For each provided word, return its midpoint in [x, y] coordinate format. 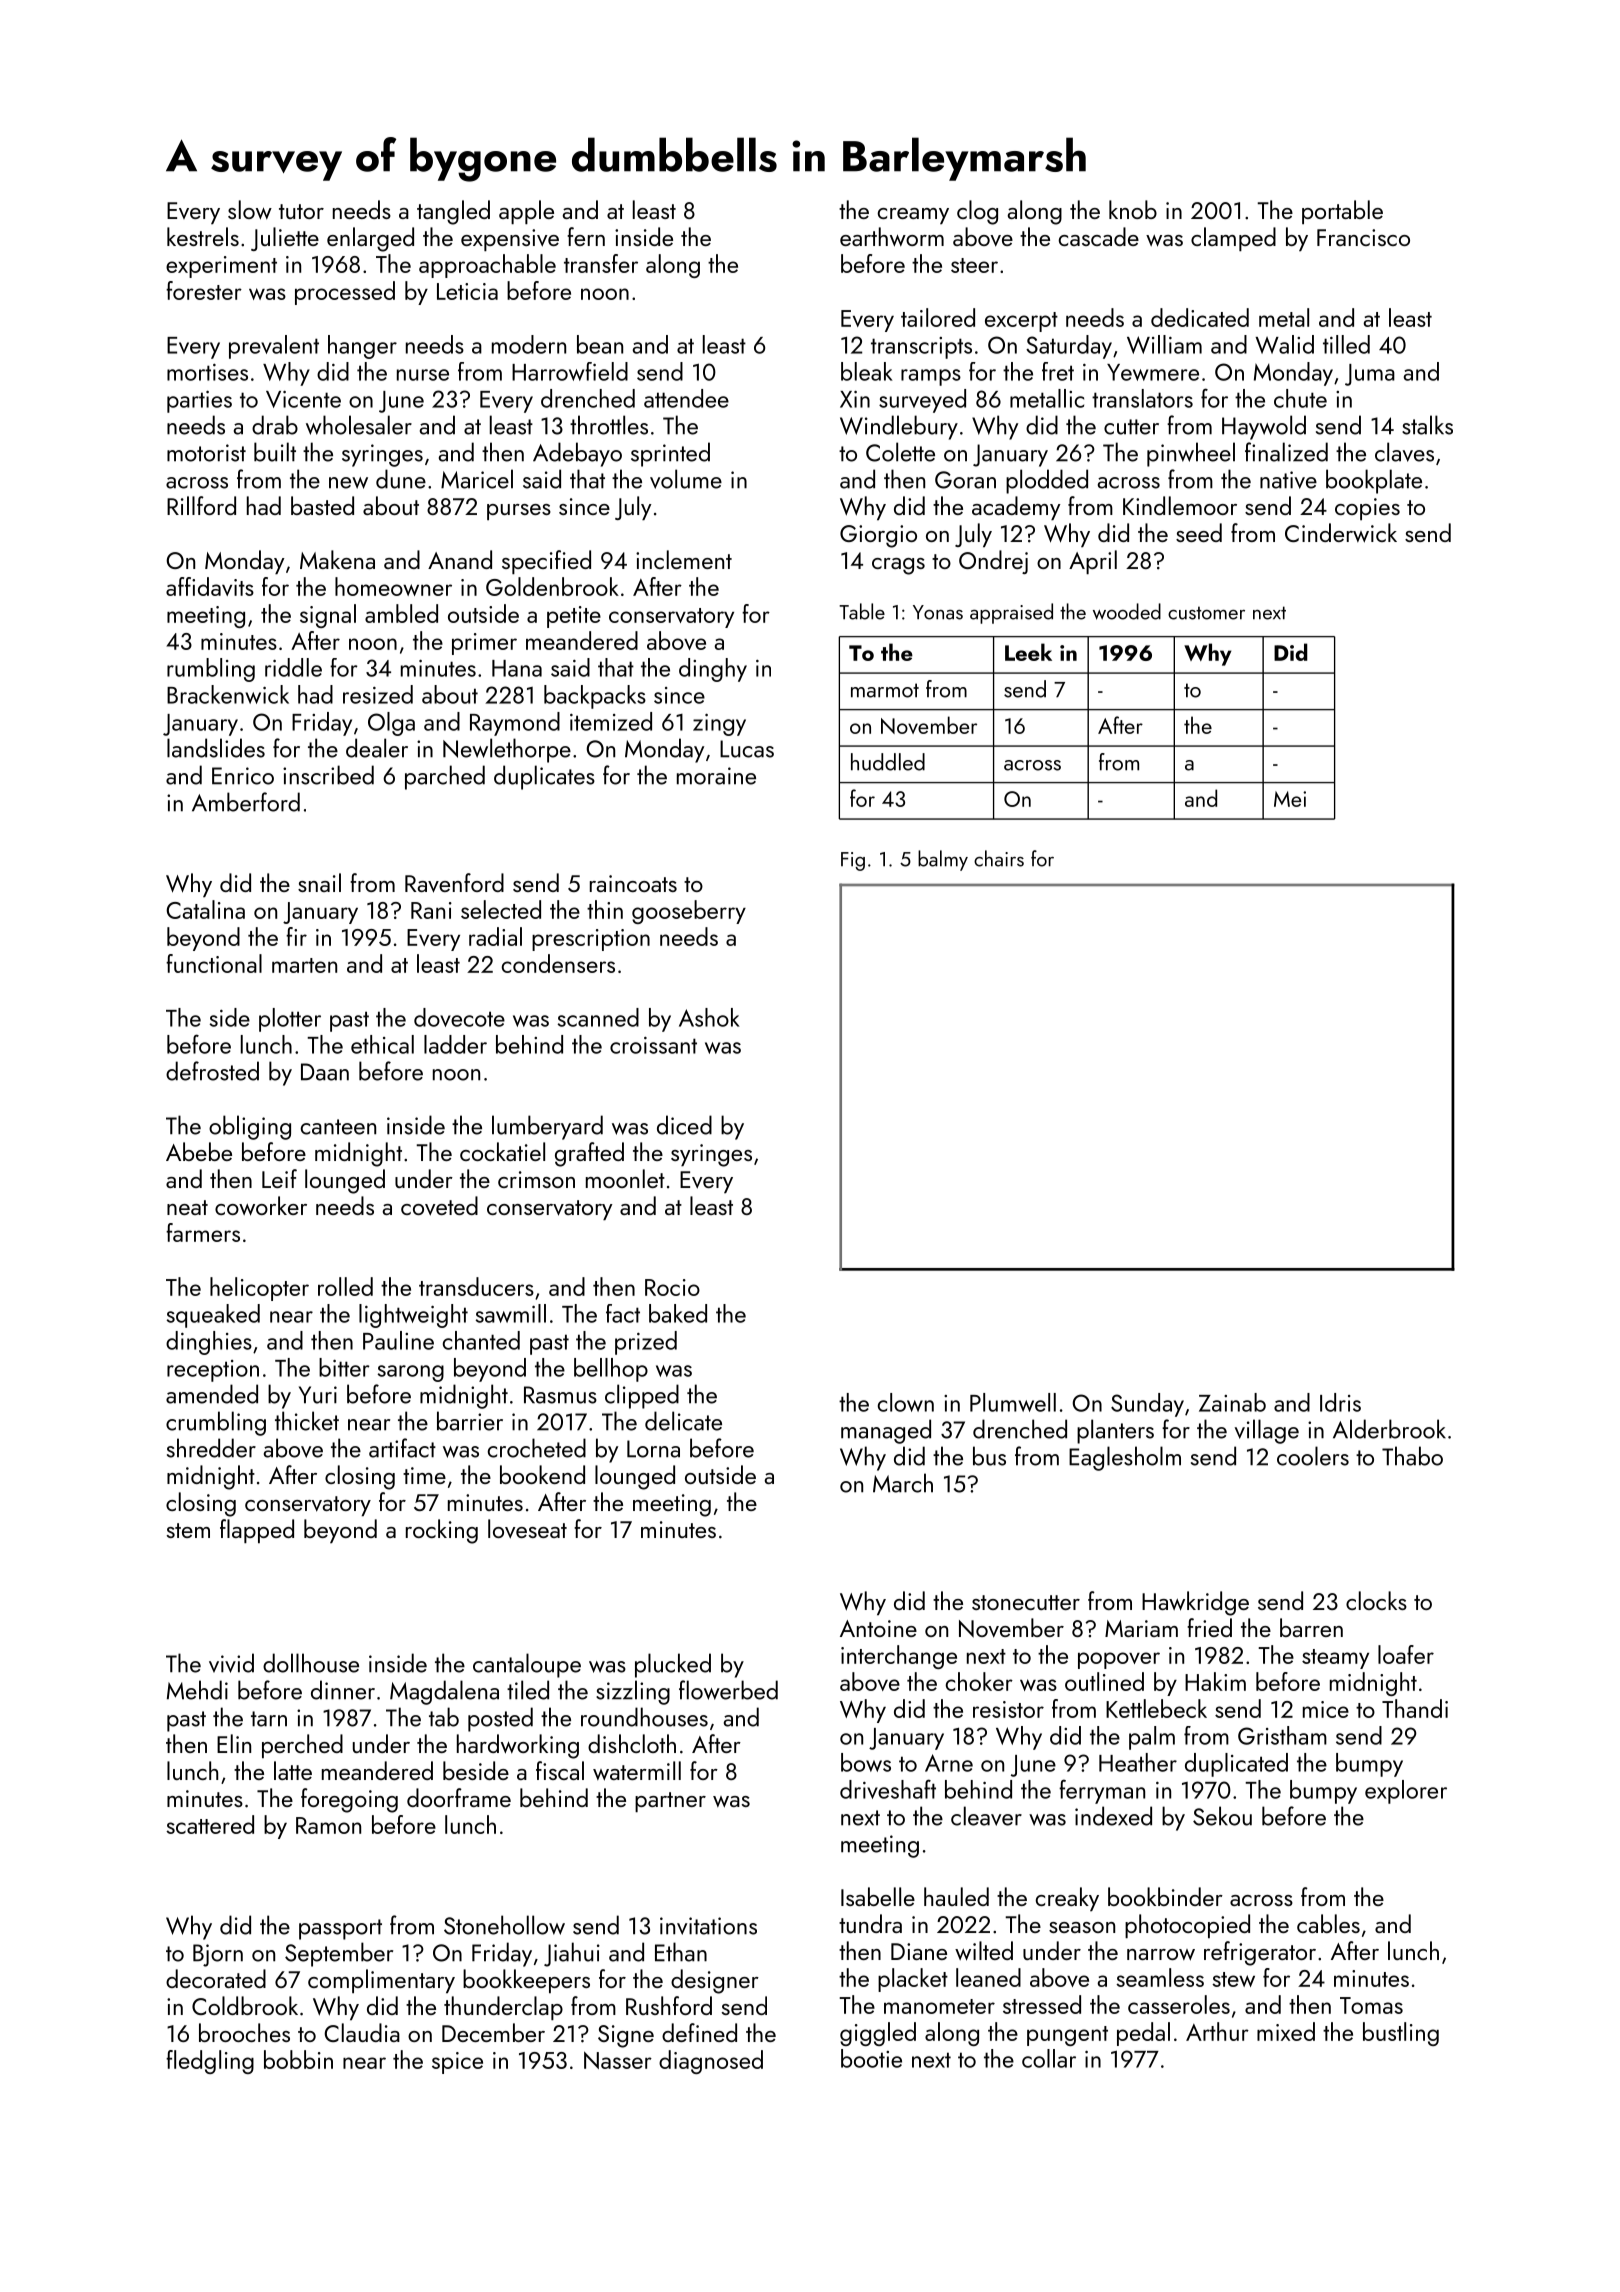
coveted [439, 1206]
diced [684, 1125]
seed [1199, 532]
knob [1133, 209]
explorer [1406, 1792]
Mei [1290, 799]
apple [526, 212]
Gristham [1282, 1735]
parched [445, 777]
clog [977, 212]
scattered [210, 1824]
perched [302, 1746]
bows [866, 1762]
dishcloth [632, 1743]
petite [574, 617]
